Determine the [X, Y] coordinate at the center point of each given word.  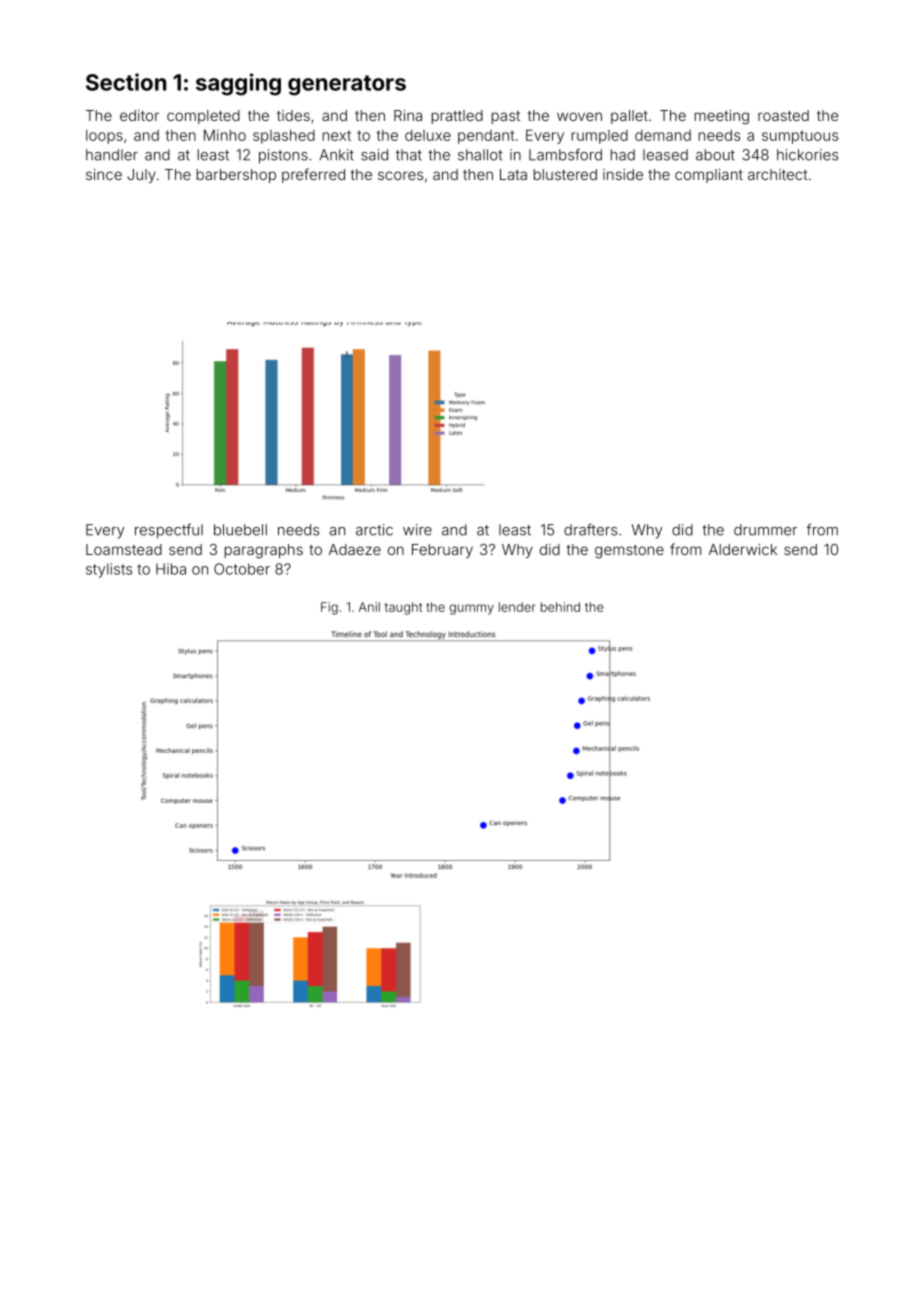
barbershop [236, 176]
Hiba [171, 569]
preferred [313, 175]
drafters [590, 529]
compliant [709, 176]
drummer [765, 530]
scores [400, 175]
